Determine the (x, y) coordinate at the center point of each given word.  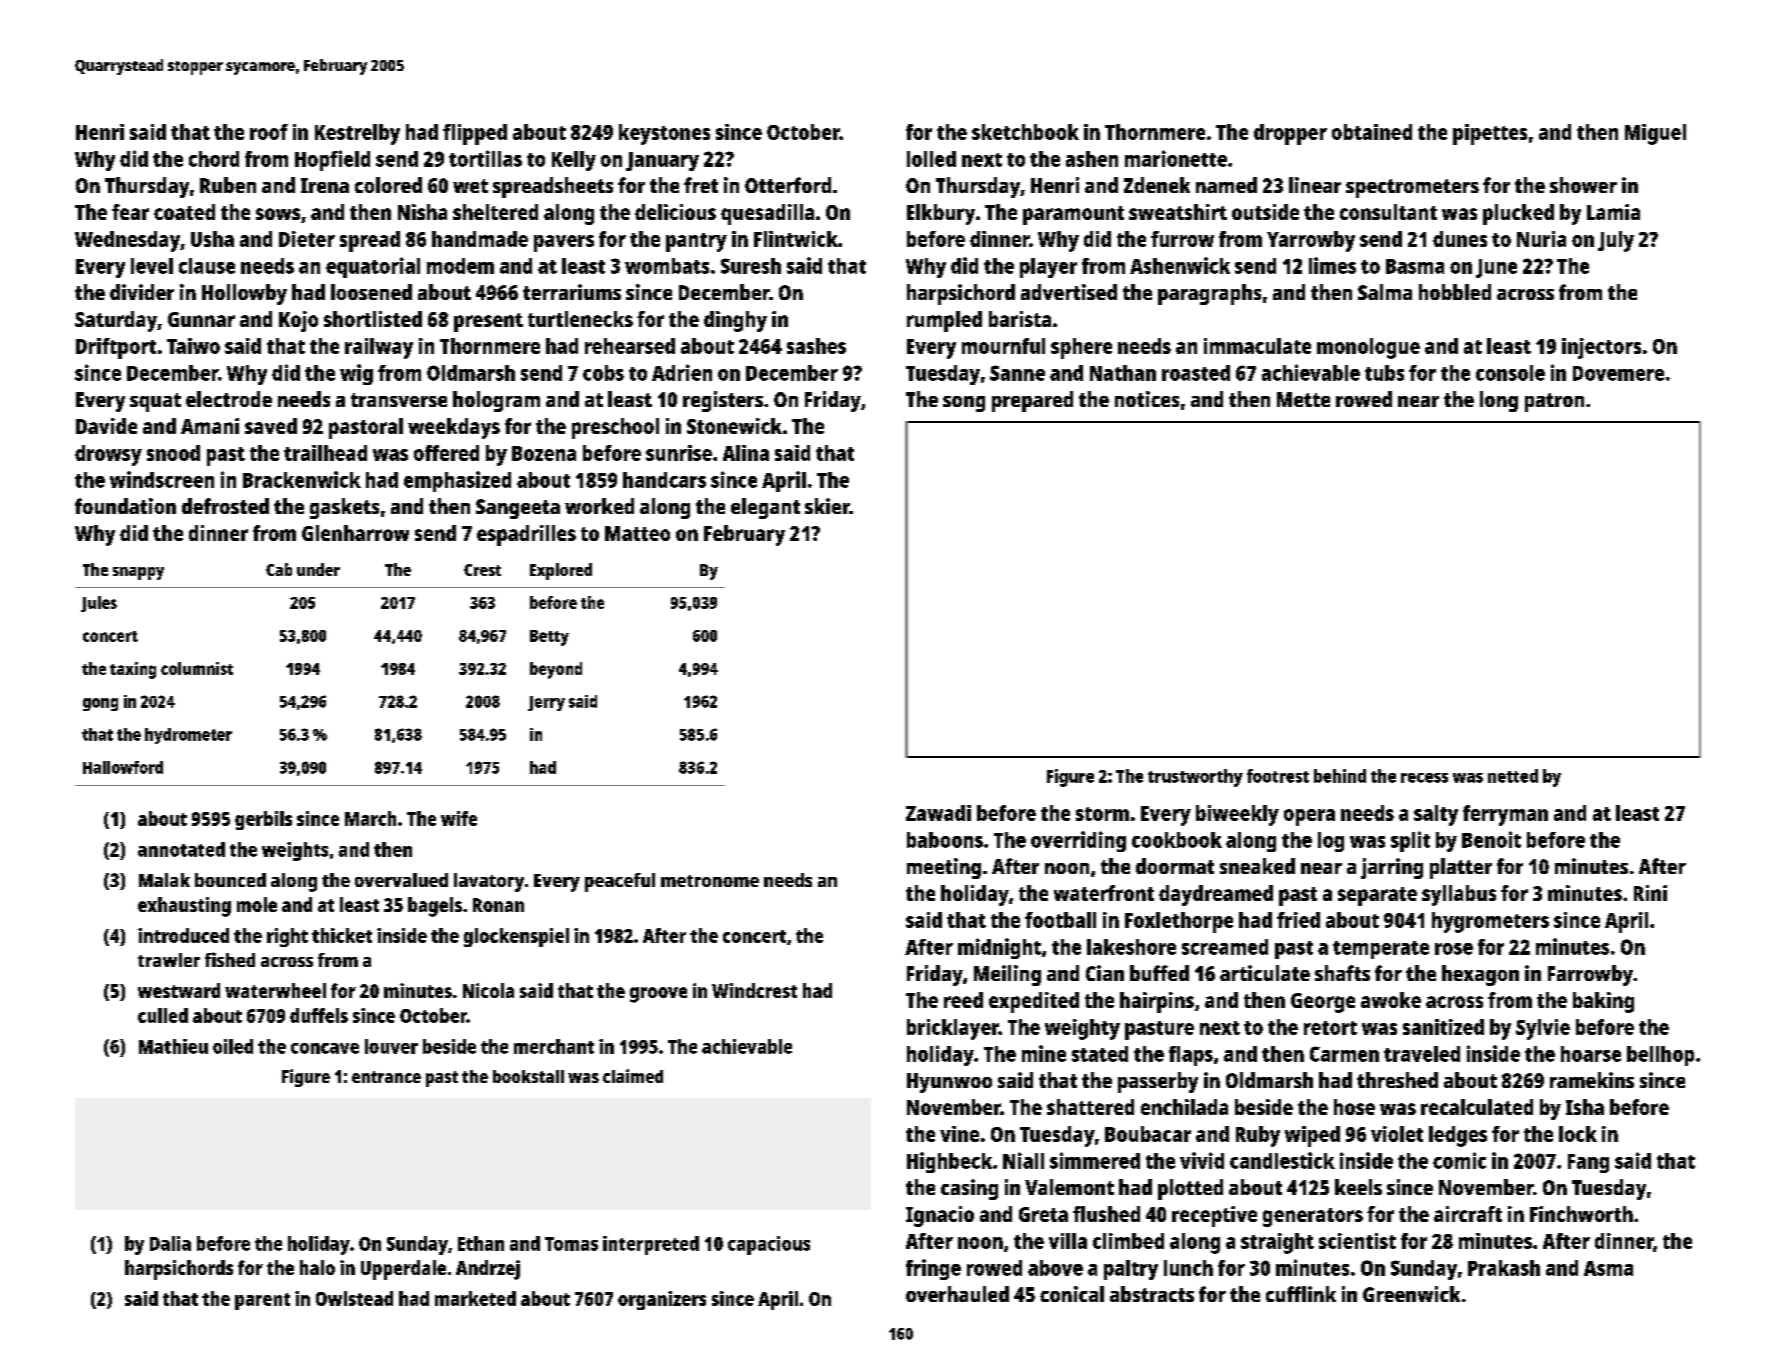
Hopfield (332, 160)
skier (827, 506)
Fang (1588, 1163)
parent (262, 1301)
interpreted (651, 1245)
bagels (435, 907)
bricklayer (953, 1029)
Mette (1303, 399)
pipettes (1490, 134)
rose (1454, 949)
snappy (138, 573)
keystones (664, 134)
